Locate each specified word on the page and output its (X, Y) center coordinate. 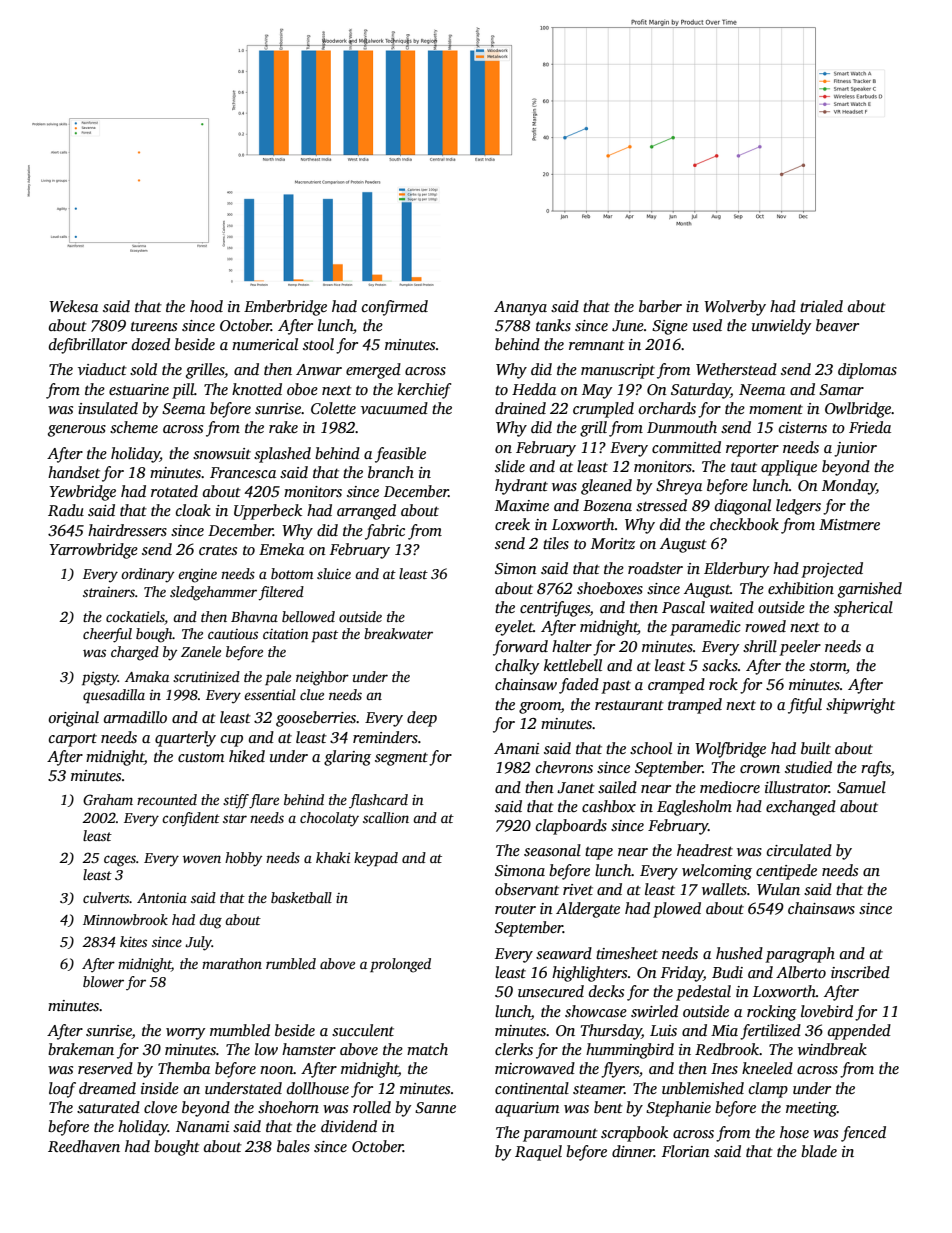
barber (660, 306)
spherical (863, 609)
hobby (243, 859)
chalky (517, 667)
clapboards (571, 827)
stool (318, 344)
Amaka (147, 676)
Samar (841, 390)
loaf (62, 1090)
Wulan (778, 889)
